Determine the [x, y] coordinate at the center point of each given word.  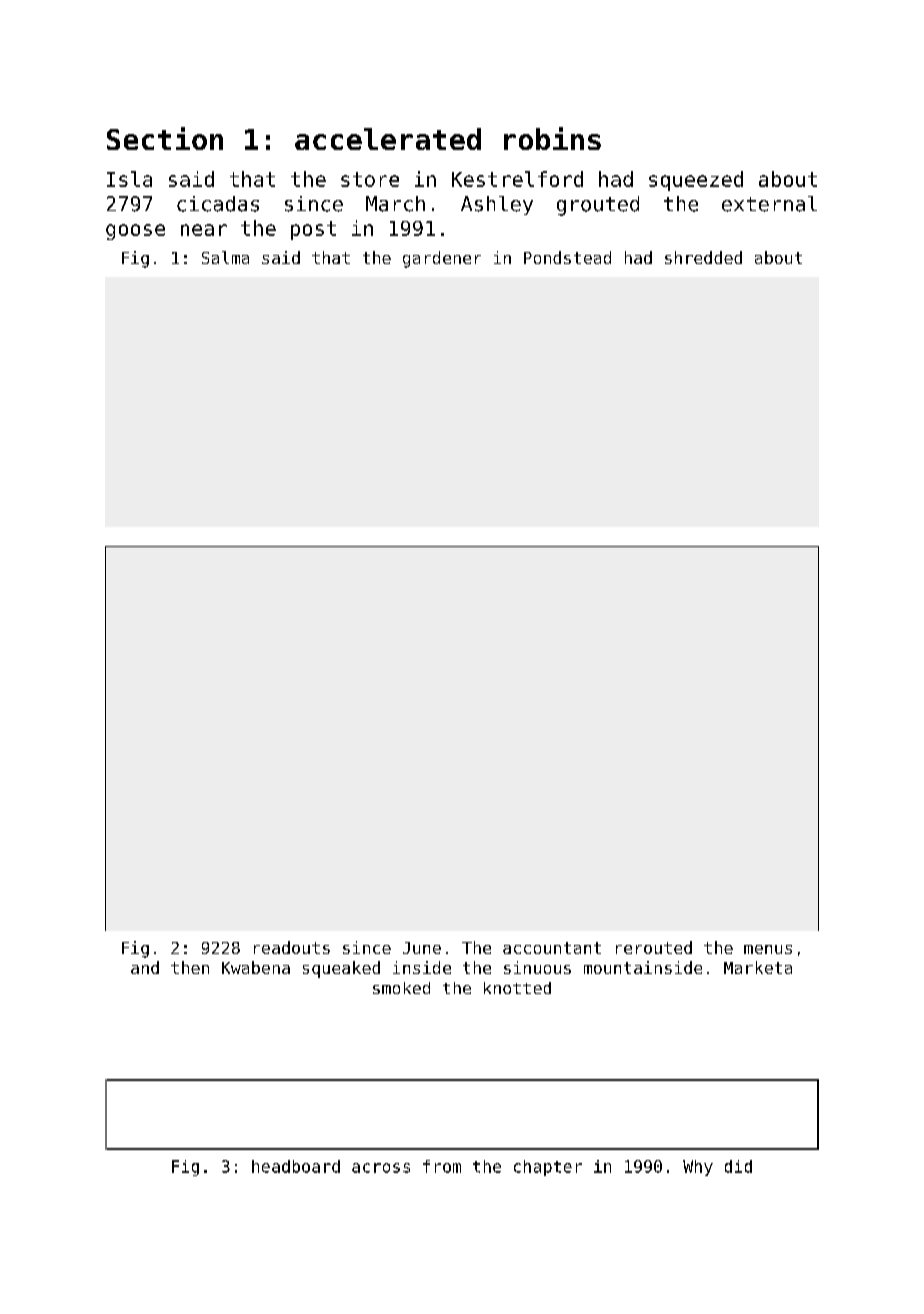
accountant [552, 948]
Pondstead [567, 257]
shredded [703, 257]
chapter [548, 1168]
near [204, 230]
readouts [292, 947]
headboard [296, 1166]
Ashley [497, 205]
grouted [598, 206]
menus [768, 949]
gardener [442, 259]
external [769, 204]
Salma [225, 257]
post [313, 230]
